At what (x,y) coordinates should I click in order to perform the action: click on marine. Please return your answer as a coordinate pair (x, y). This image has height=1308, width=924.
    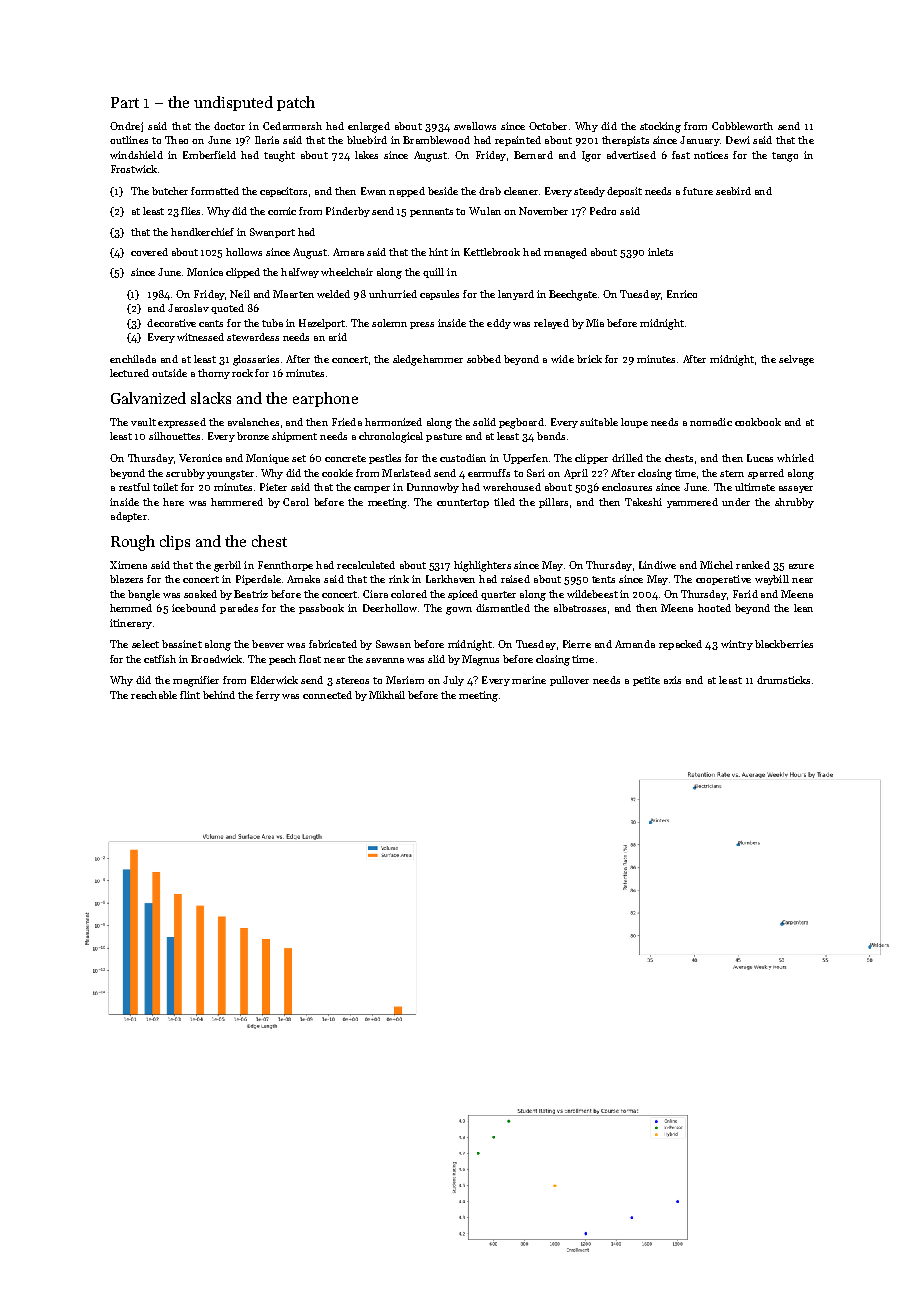
    Looking at the image, I should click on (529, 680).
